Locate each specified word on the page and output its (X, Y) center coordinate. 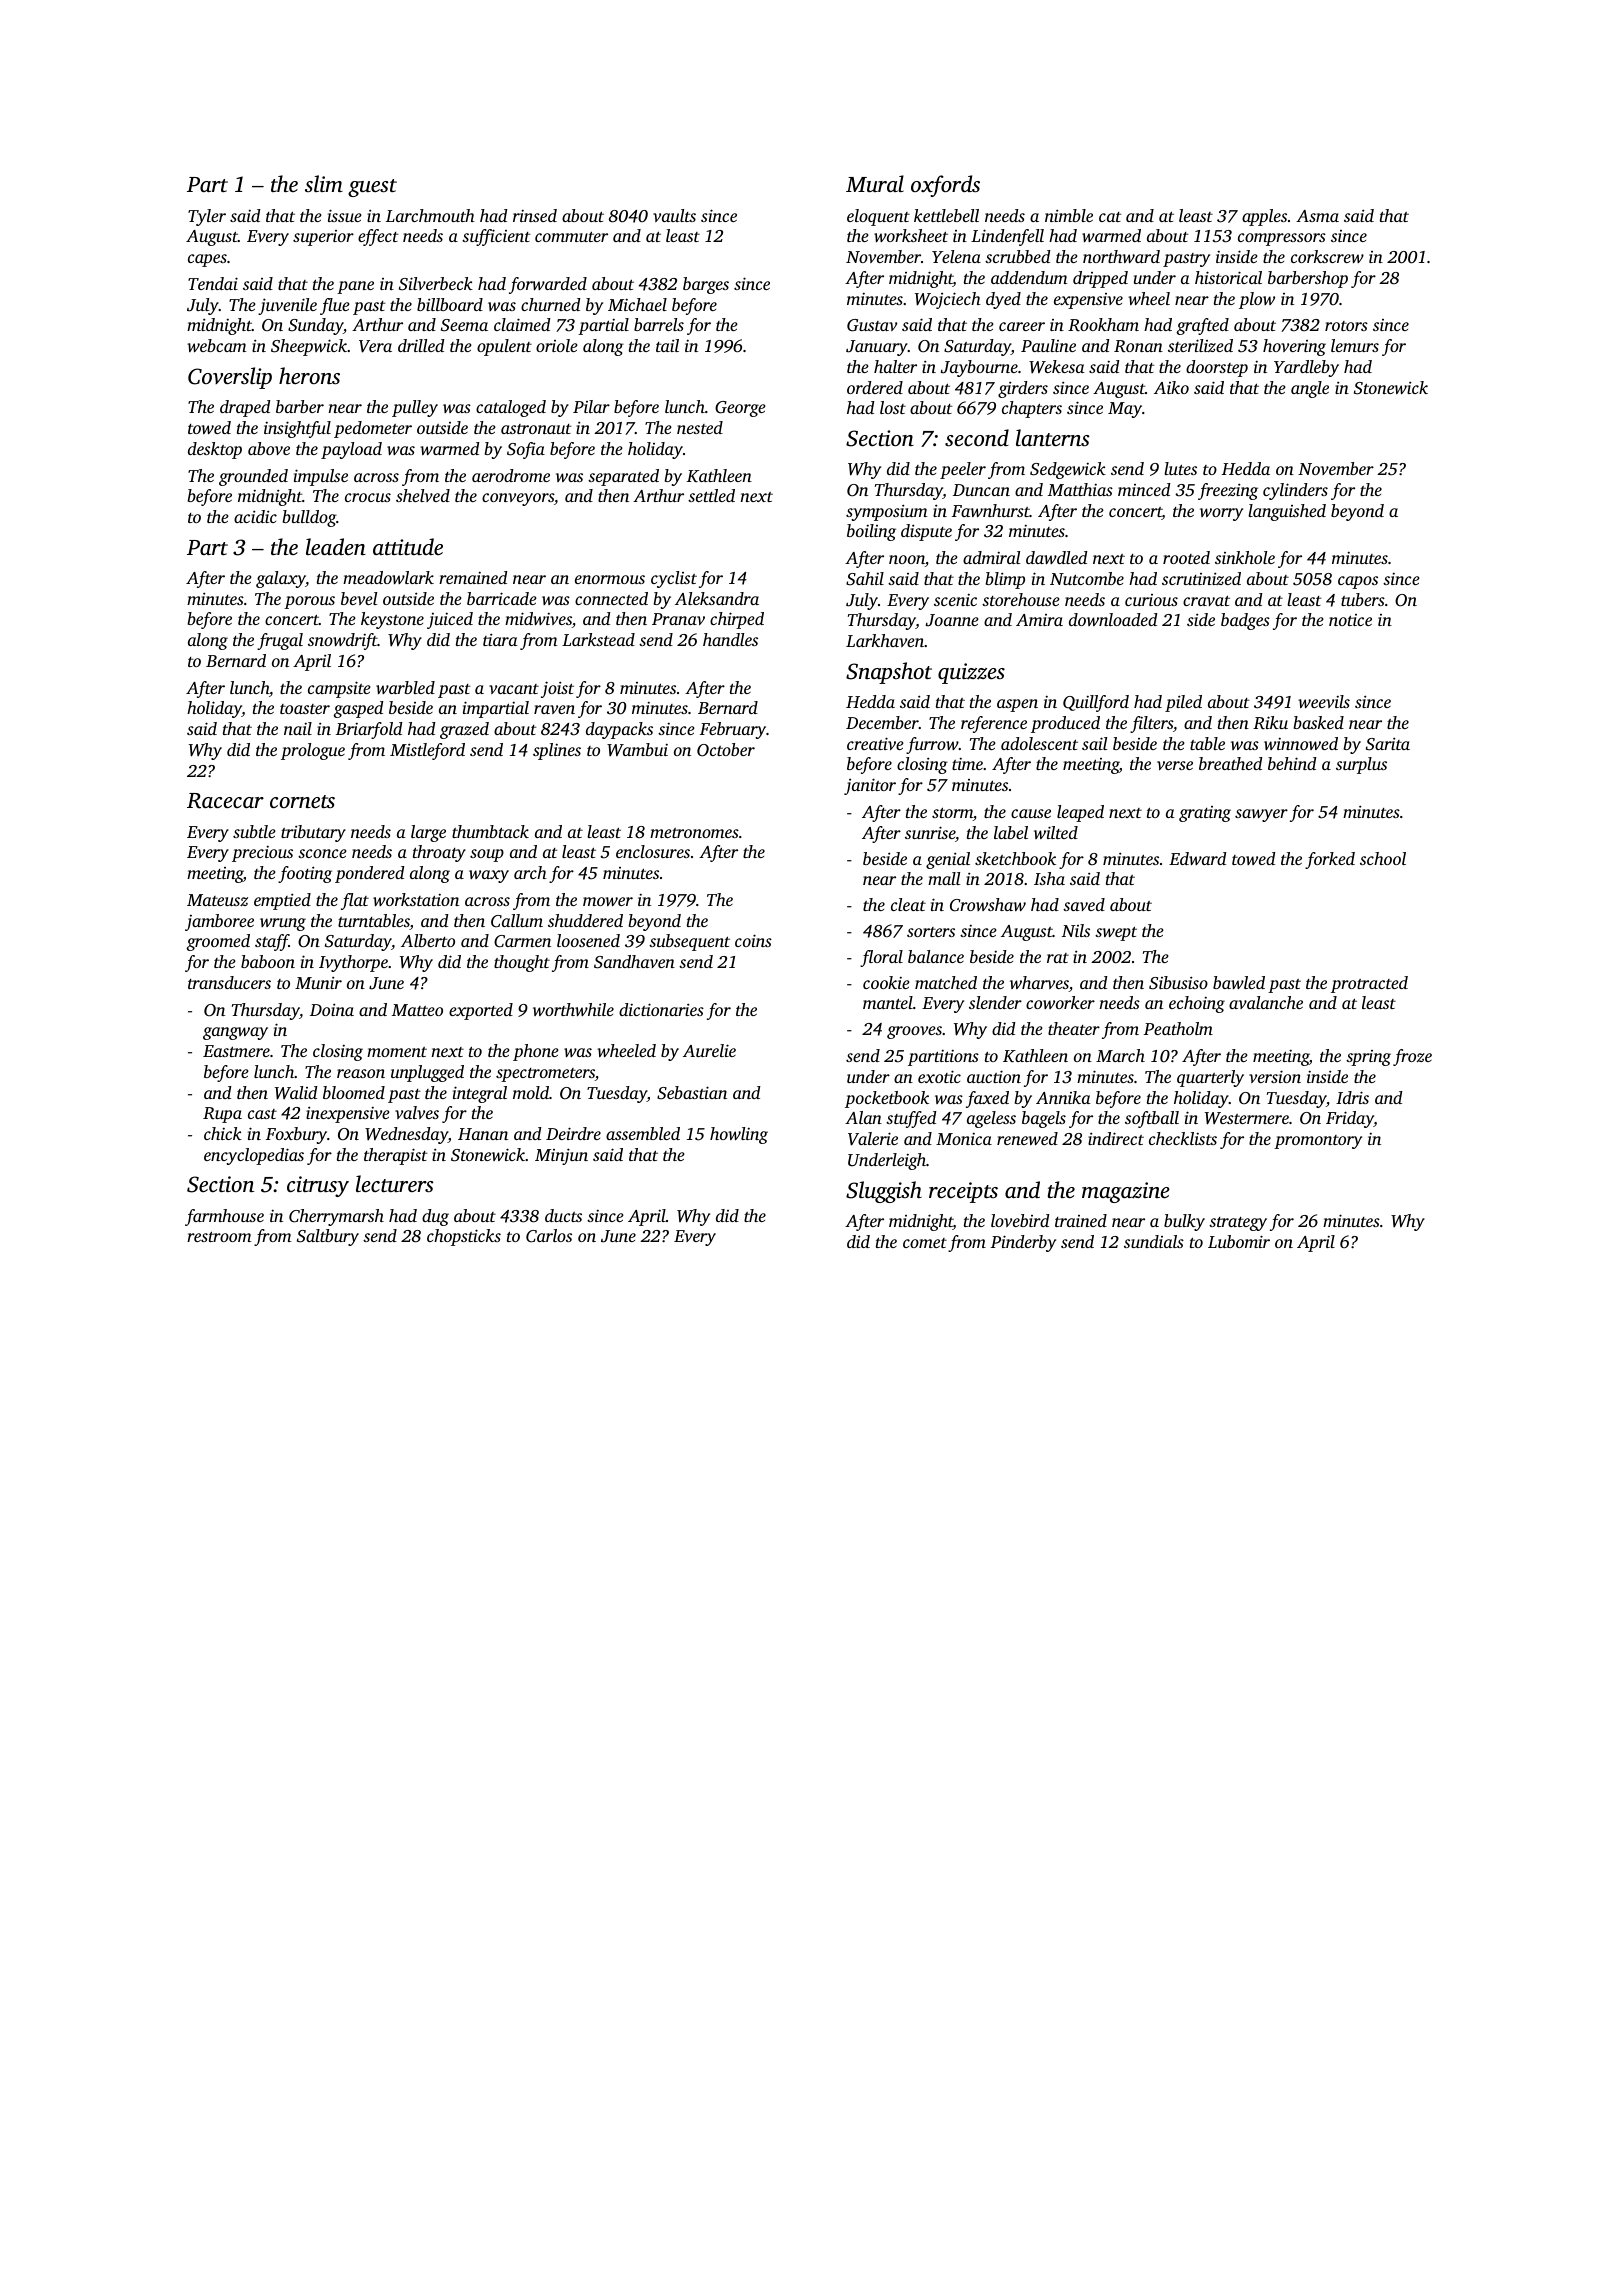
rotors (1346, 326)
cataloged (511, 408)
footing (305, 874)
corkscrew (1327, 256)
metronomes (694, 833)
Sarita (1388, 744)
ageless (991, 1119)
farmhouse (224, 1217)
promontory (1318, 1142)
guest (372, 188)
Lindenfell (1007, 237)
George (740, 409)
